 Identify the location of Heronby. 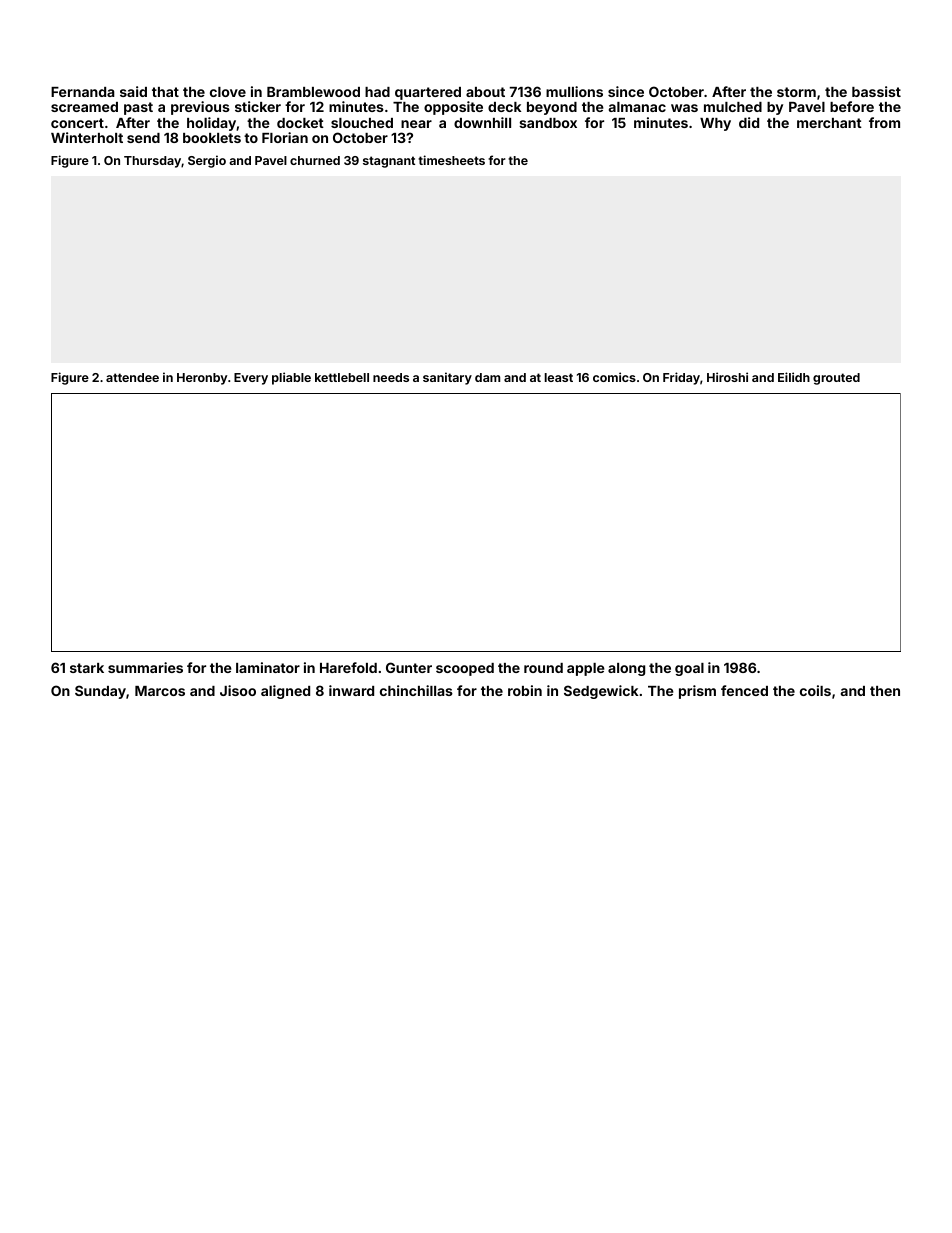
(202, 379).
